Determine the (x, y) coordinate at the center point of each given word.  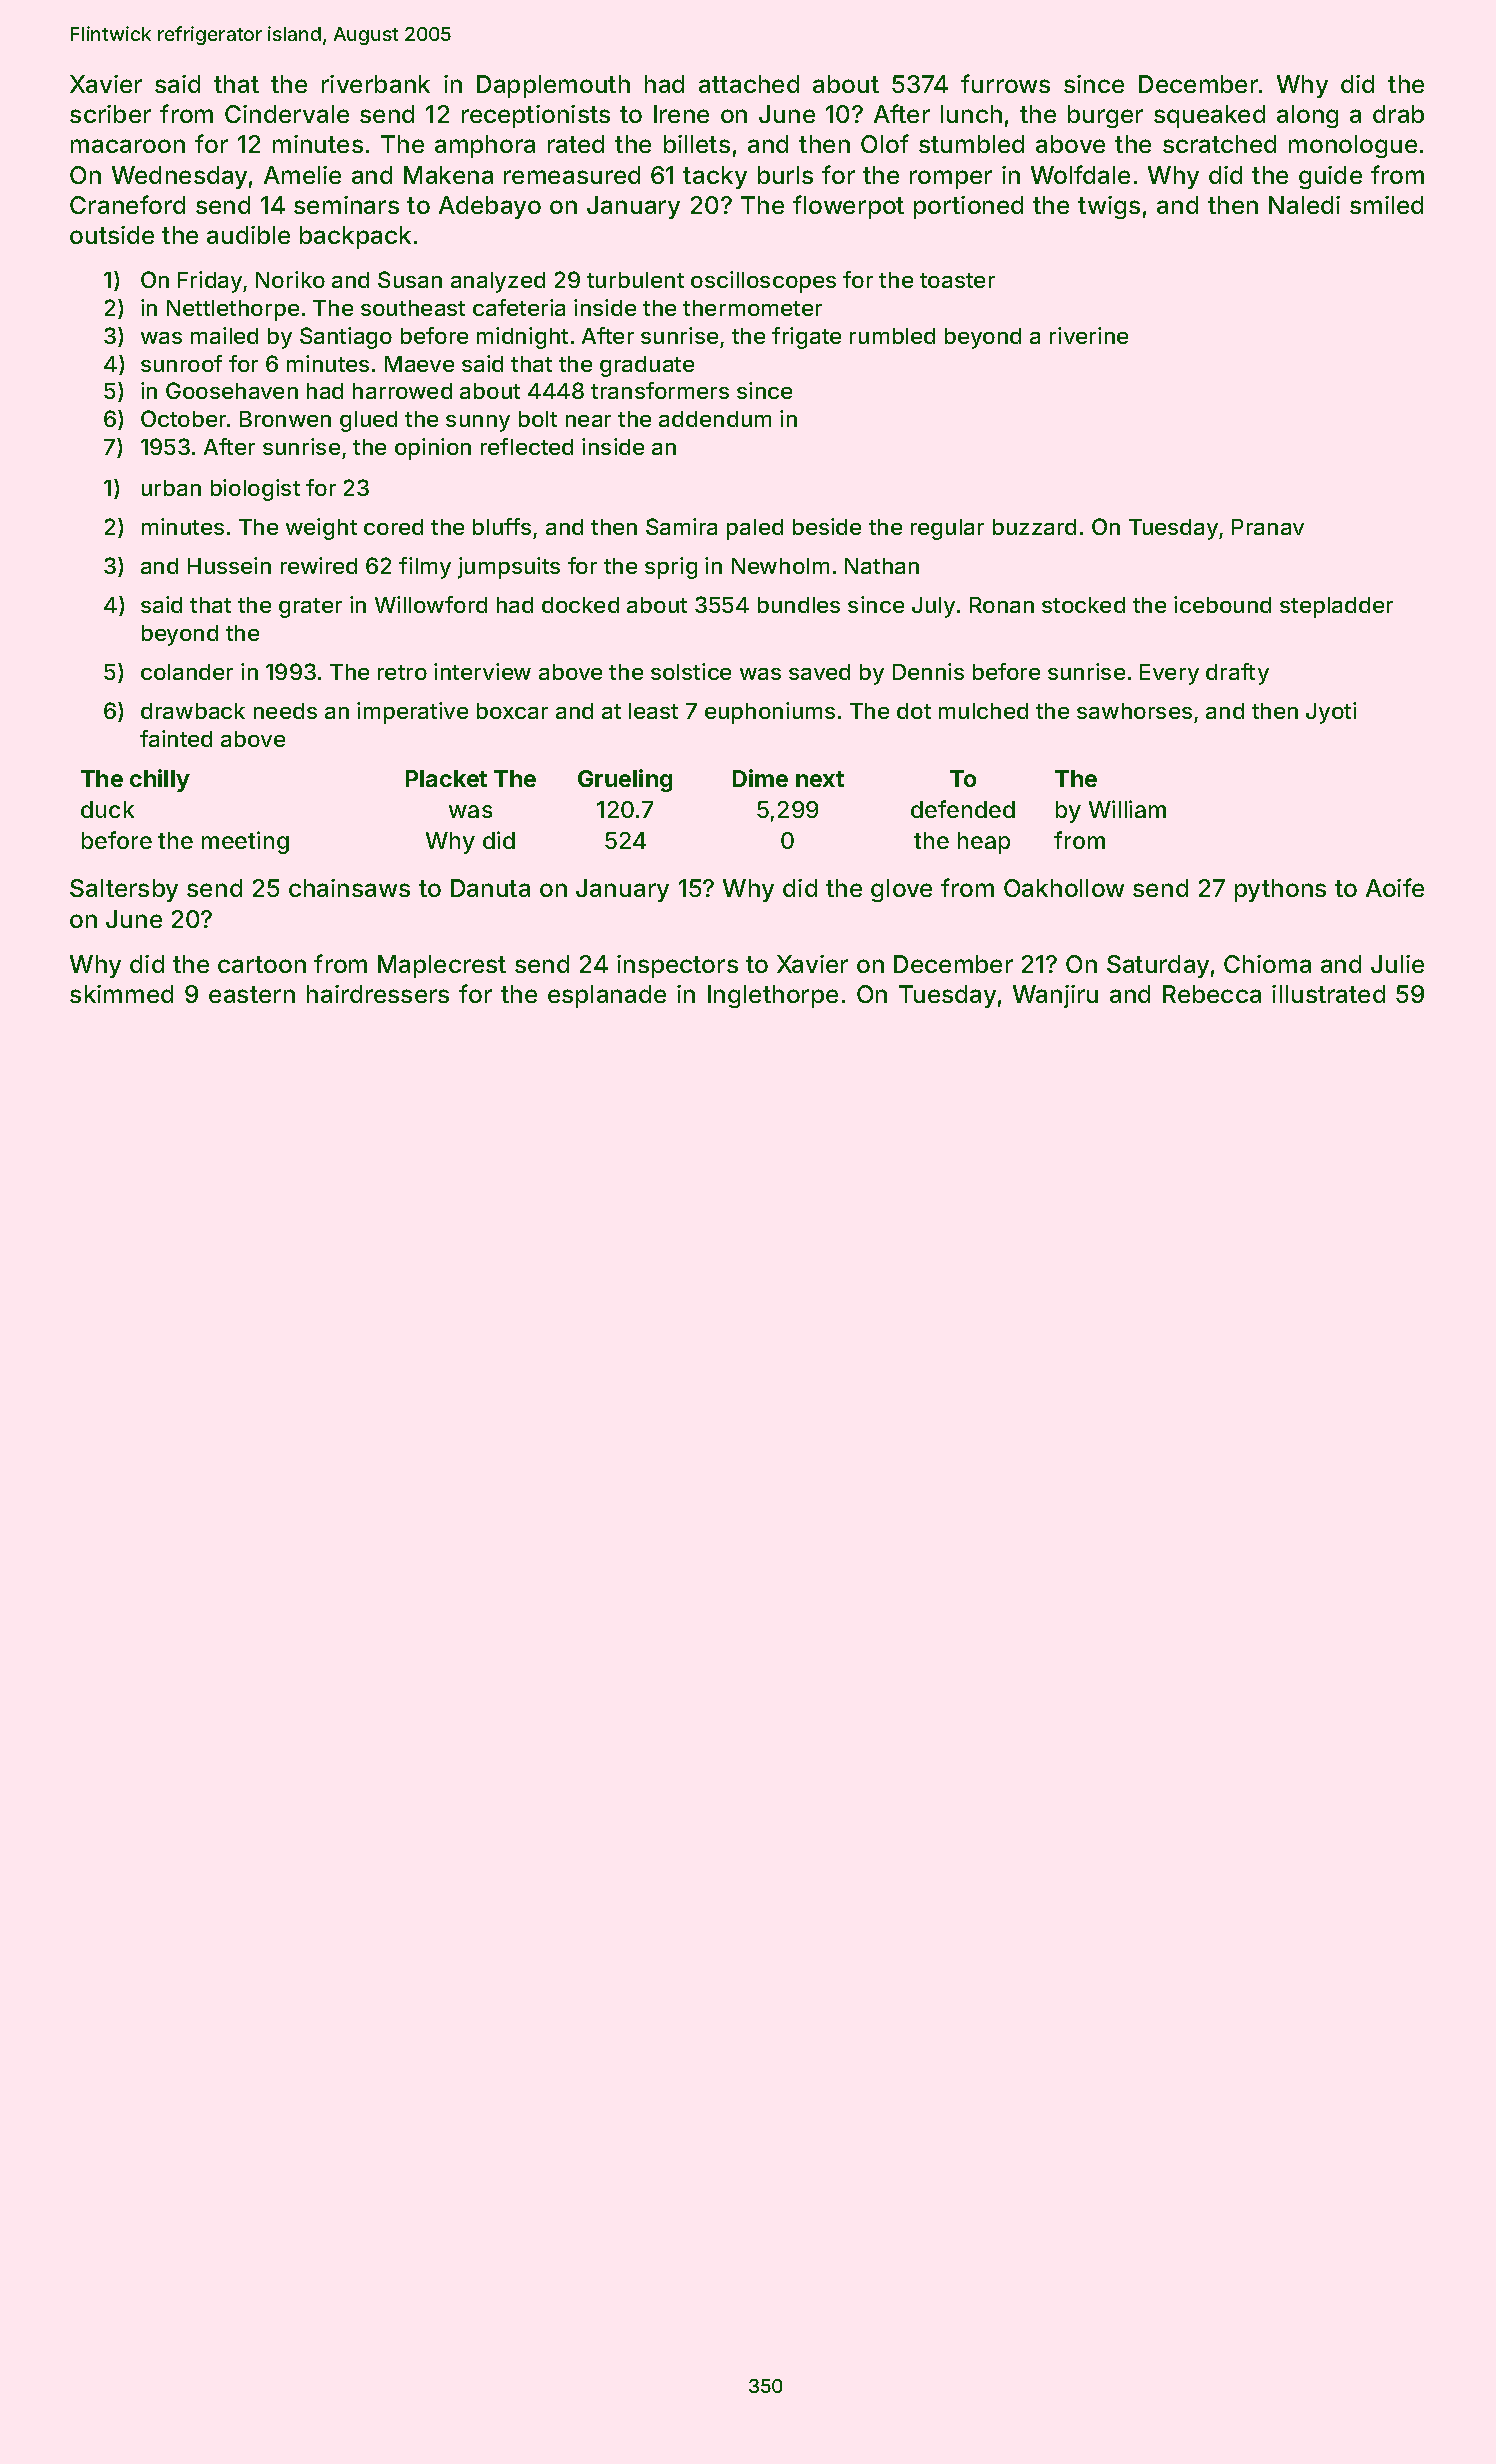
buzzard (1034, 527)
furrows (1005, 83)
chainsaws (349, 888)
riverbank (376, 84)
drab (1398, 114)
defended (963, 809)
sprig (671, 568)
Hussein (229, 565)
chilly (160, 780)
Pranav (1268, 527)
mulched (983, 711)
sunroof (181, 363)
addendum (715, 419)
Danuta (490, 888)
